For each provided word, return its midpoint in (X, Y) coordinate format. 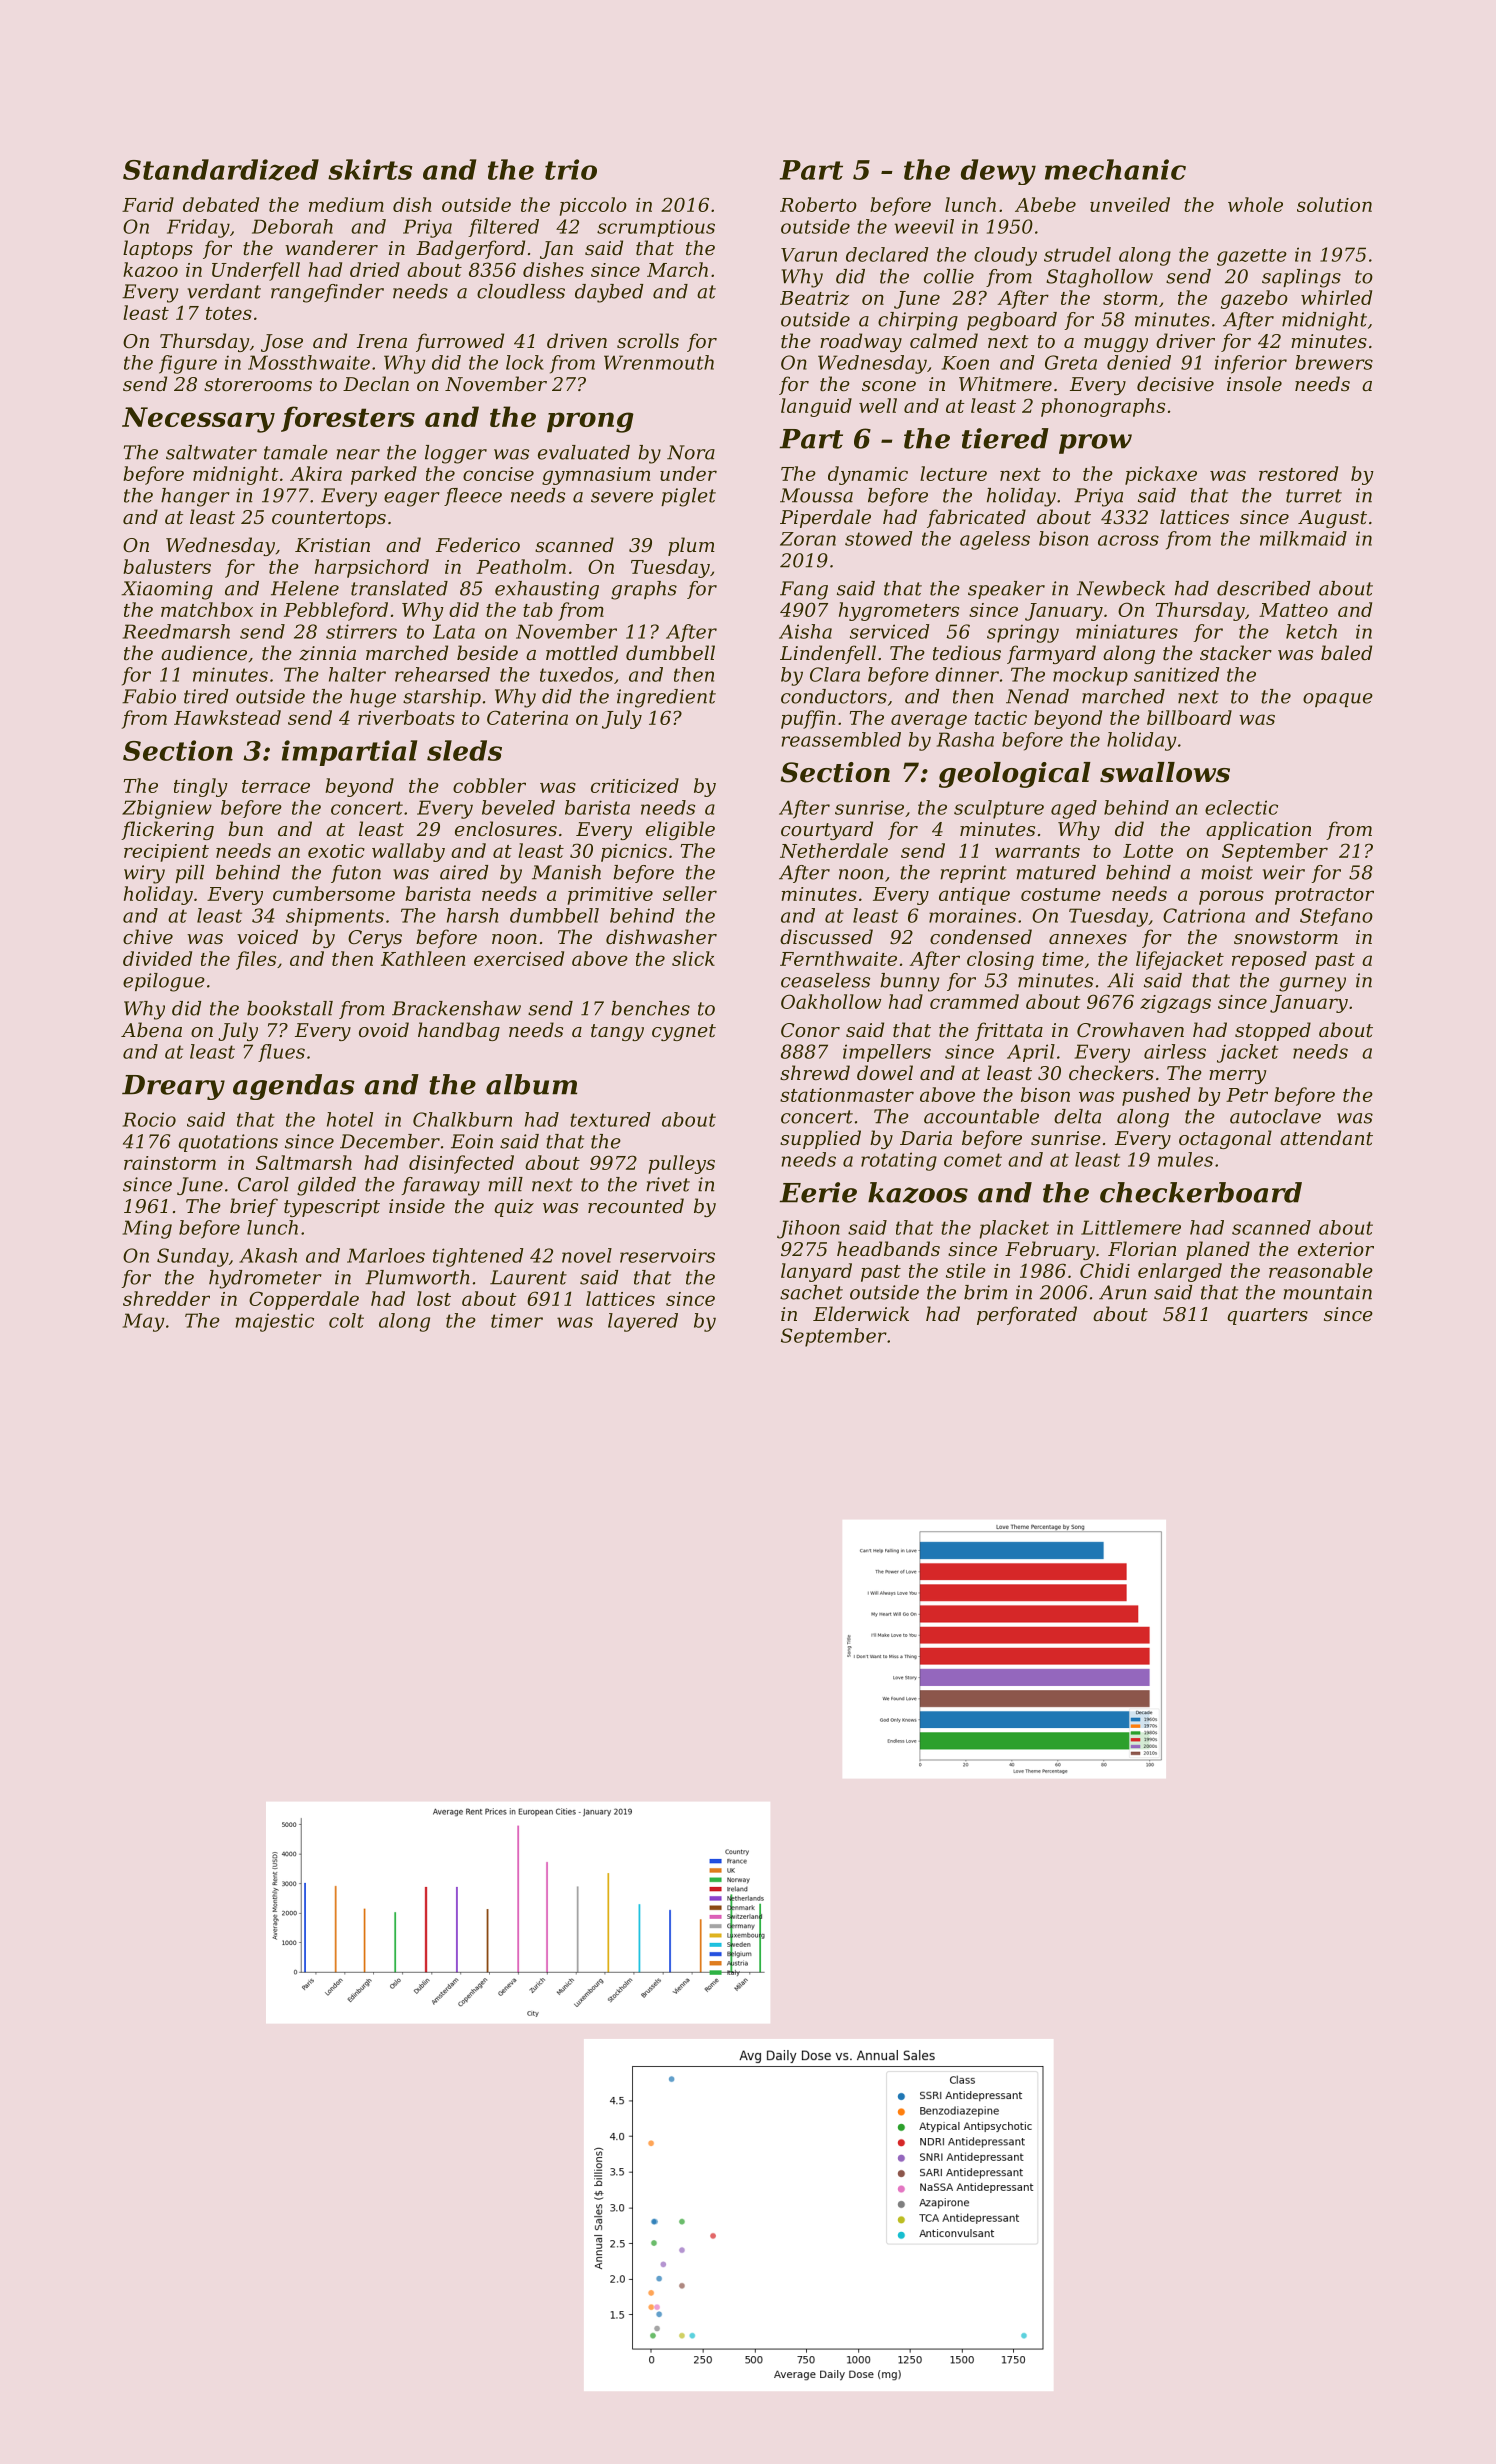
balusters (167, 566)
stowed (878, 538)
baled (1346, 652)
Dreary (173, 1087)
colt (346, 1320)
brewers (1334, 362)
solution (1334, 204)
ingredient (666, 698)
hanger (195, 497)
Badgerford (470, 249)
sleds (464, 750)
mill (505, 1184)
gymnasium (596, 476)
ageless (995, 540)
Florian (1142, 1248)
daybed (609, 293)
